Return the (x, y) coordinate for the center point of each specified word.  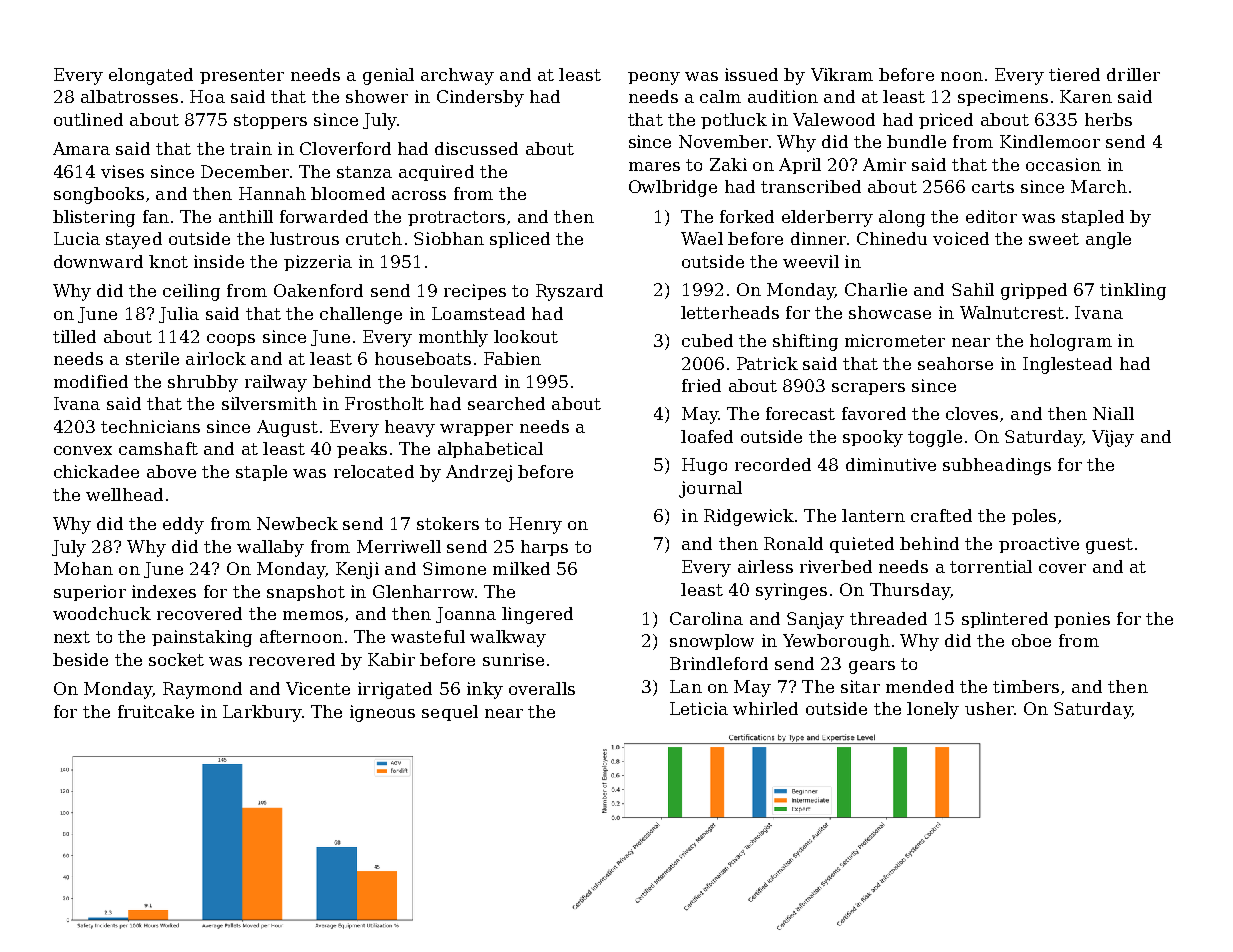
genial (388, 76)
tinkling (1133, 291)
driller (1133, 74)
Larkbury (262, 713)
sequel (450, 713)
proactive (1039, 545)
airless (765, 566)
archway (457, 76)
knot (168, 261)
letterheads (730, 312)
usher (989, 708)
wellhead (124, 494)
